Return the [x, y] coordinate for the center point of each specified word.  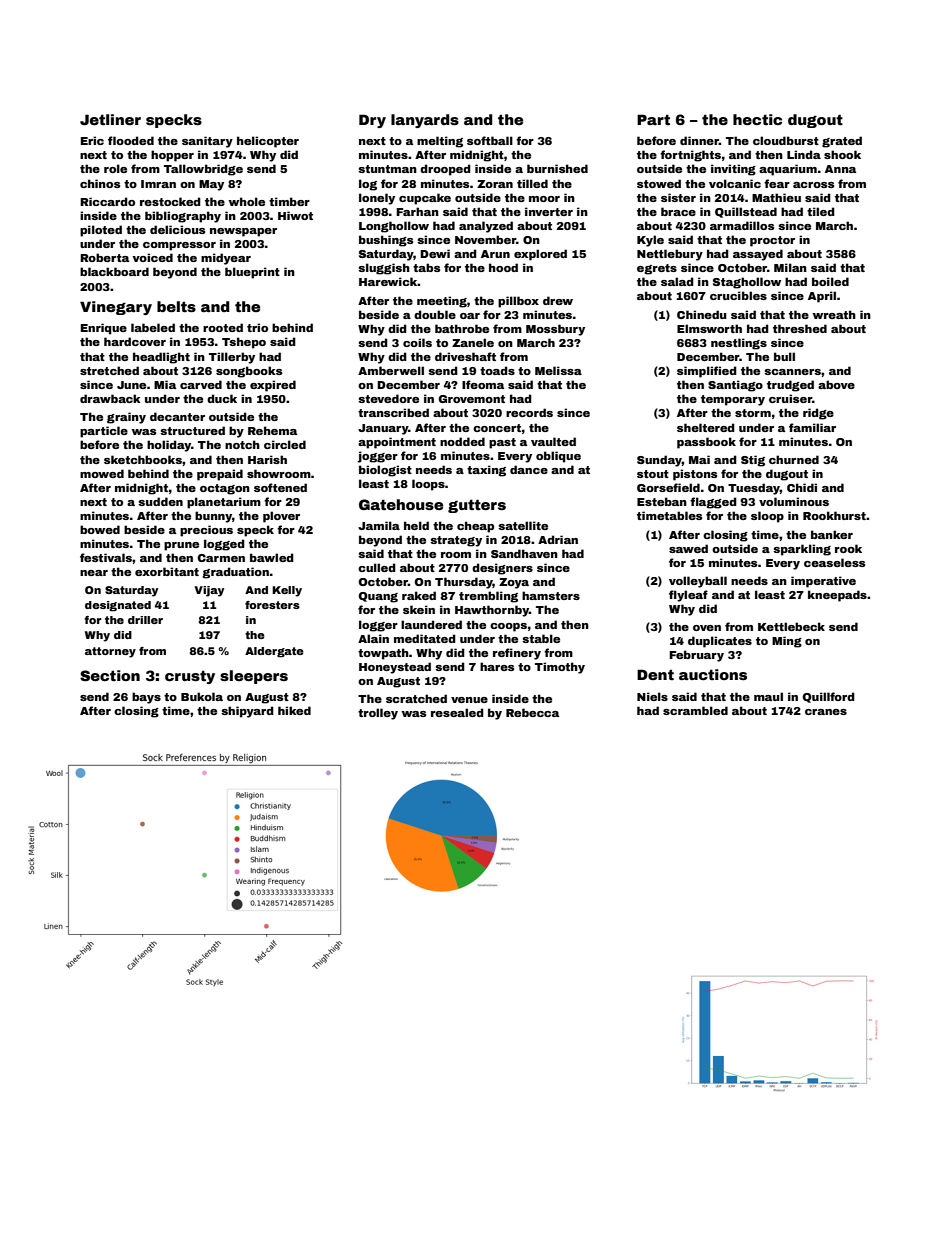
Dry [372, 121]
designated [118, 606]
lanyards [425, 121]
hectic [757, 119]
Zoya [514, 583]
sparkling [802, 550]
